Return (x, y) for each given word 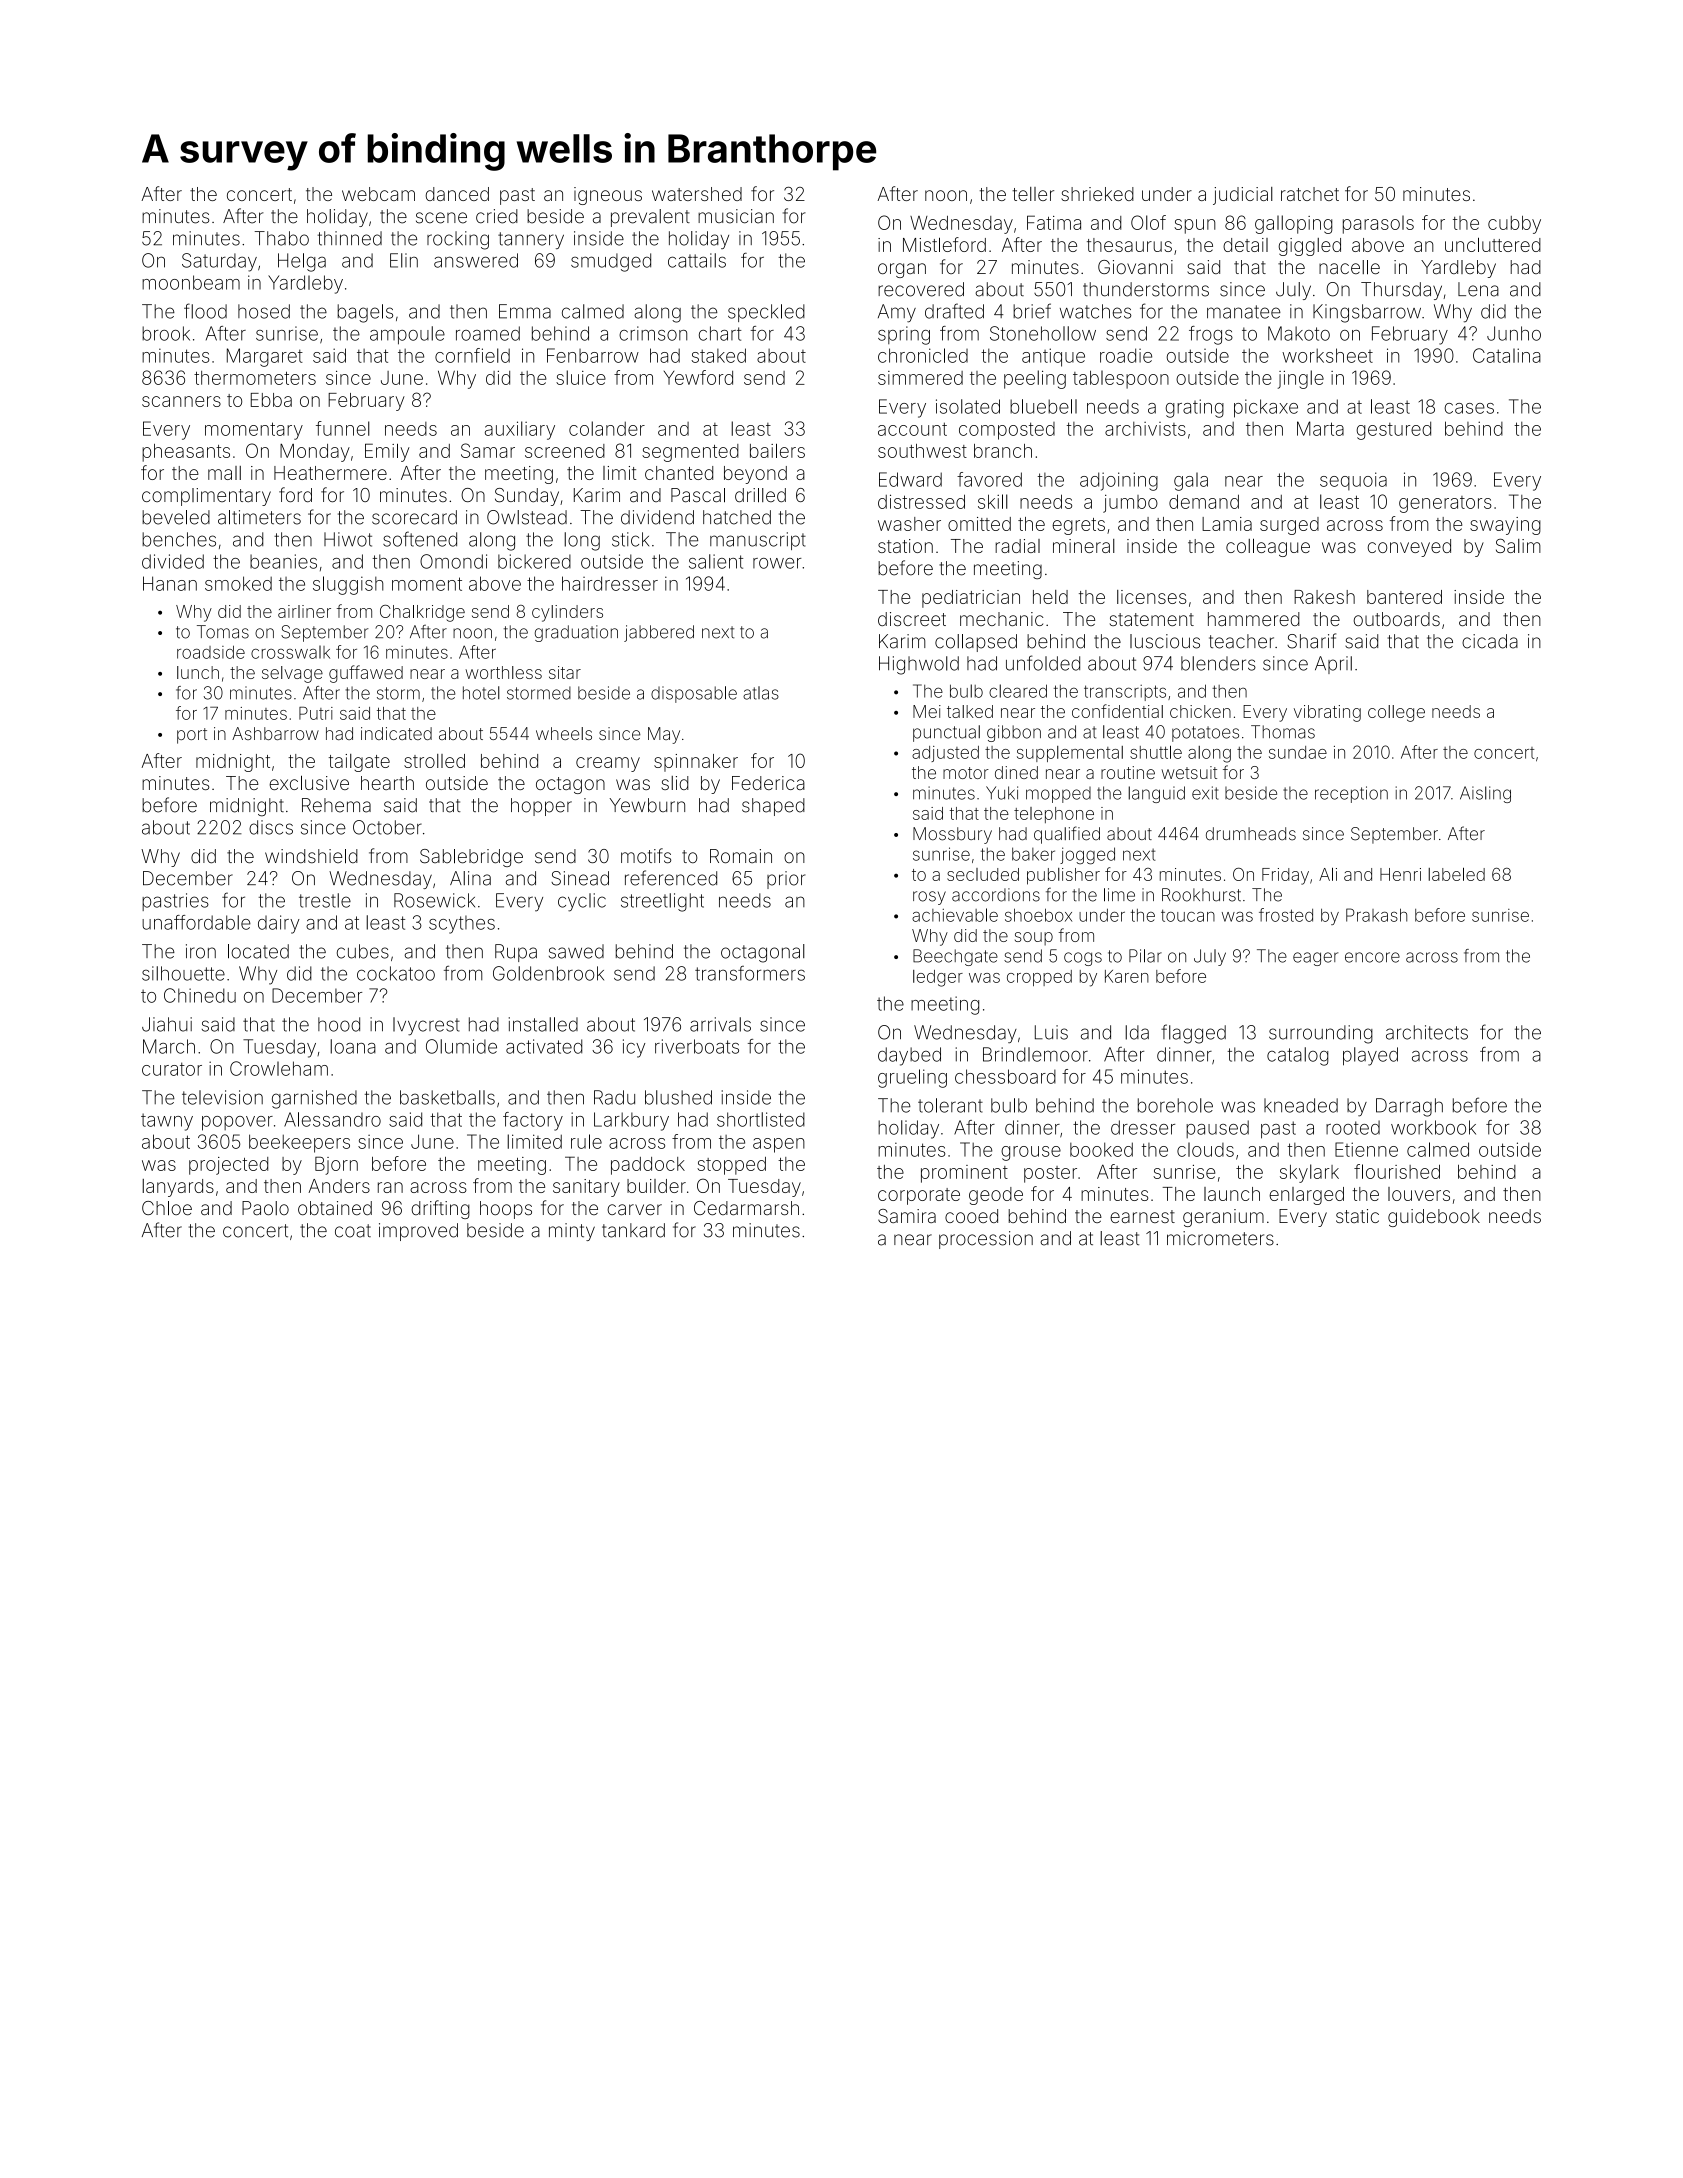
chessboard (1005, 1076)
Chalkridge (422, 613)
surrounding (1321, 1034)
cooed (971, 1216)
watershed (697, 194)
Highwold (919, 665)
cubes (363, 951)
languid (1156, 794)
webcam (378, 194)
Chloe (167, 1208)
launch (1232, 1194)
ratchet (1310, 194)
